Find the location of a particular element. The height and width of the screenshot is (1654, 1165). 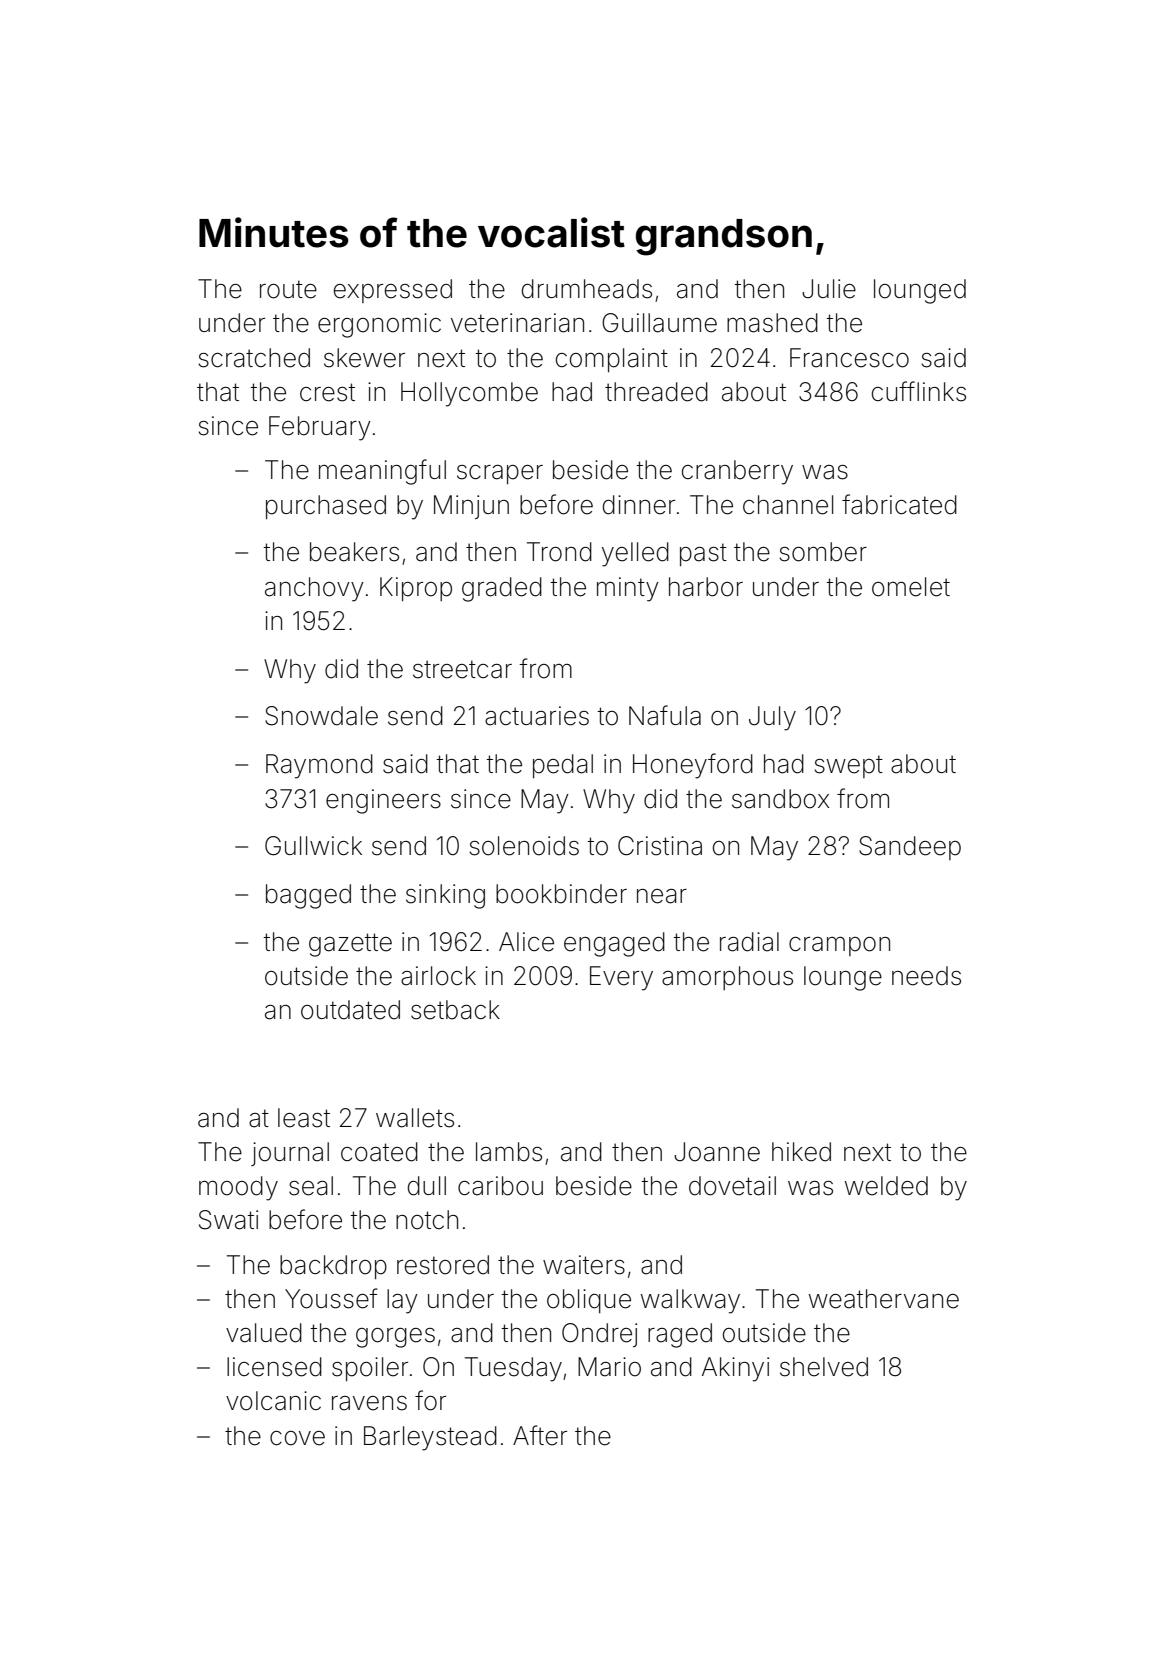

cove is located at coordinates (297, 1438).
